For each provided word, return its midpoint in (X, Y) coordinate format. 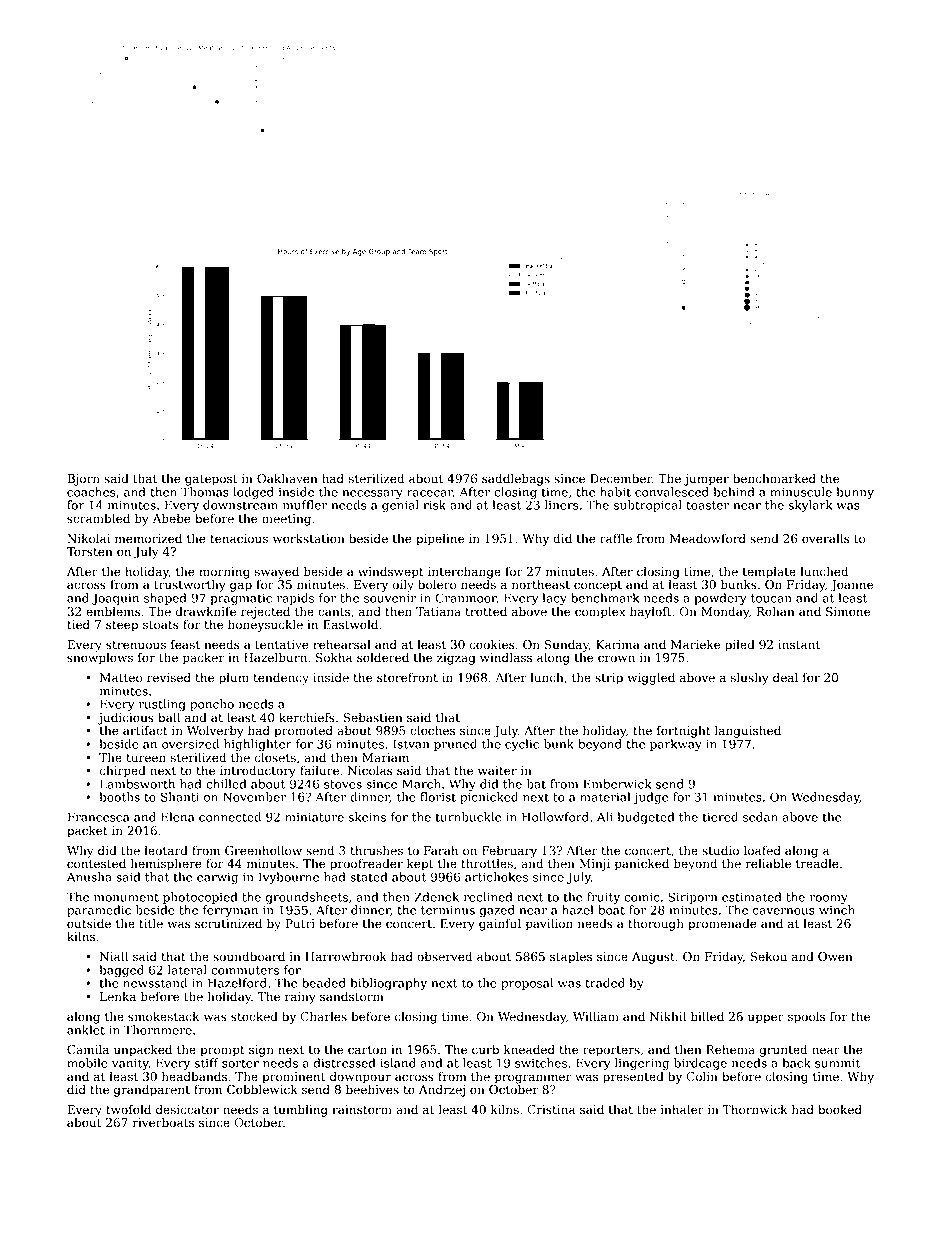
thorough (656, 924)
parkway (676, 745)
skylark (810, 506)
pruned (455, 745)
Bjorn (83, 480)
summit (837, 1063)
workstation (309, 538)
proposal (527, 984)
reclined (488, 897)
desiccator (187, 1109)
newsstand (155, 983)
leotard (166, 850)
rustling (162, 705)
